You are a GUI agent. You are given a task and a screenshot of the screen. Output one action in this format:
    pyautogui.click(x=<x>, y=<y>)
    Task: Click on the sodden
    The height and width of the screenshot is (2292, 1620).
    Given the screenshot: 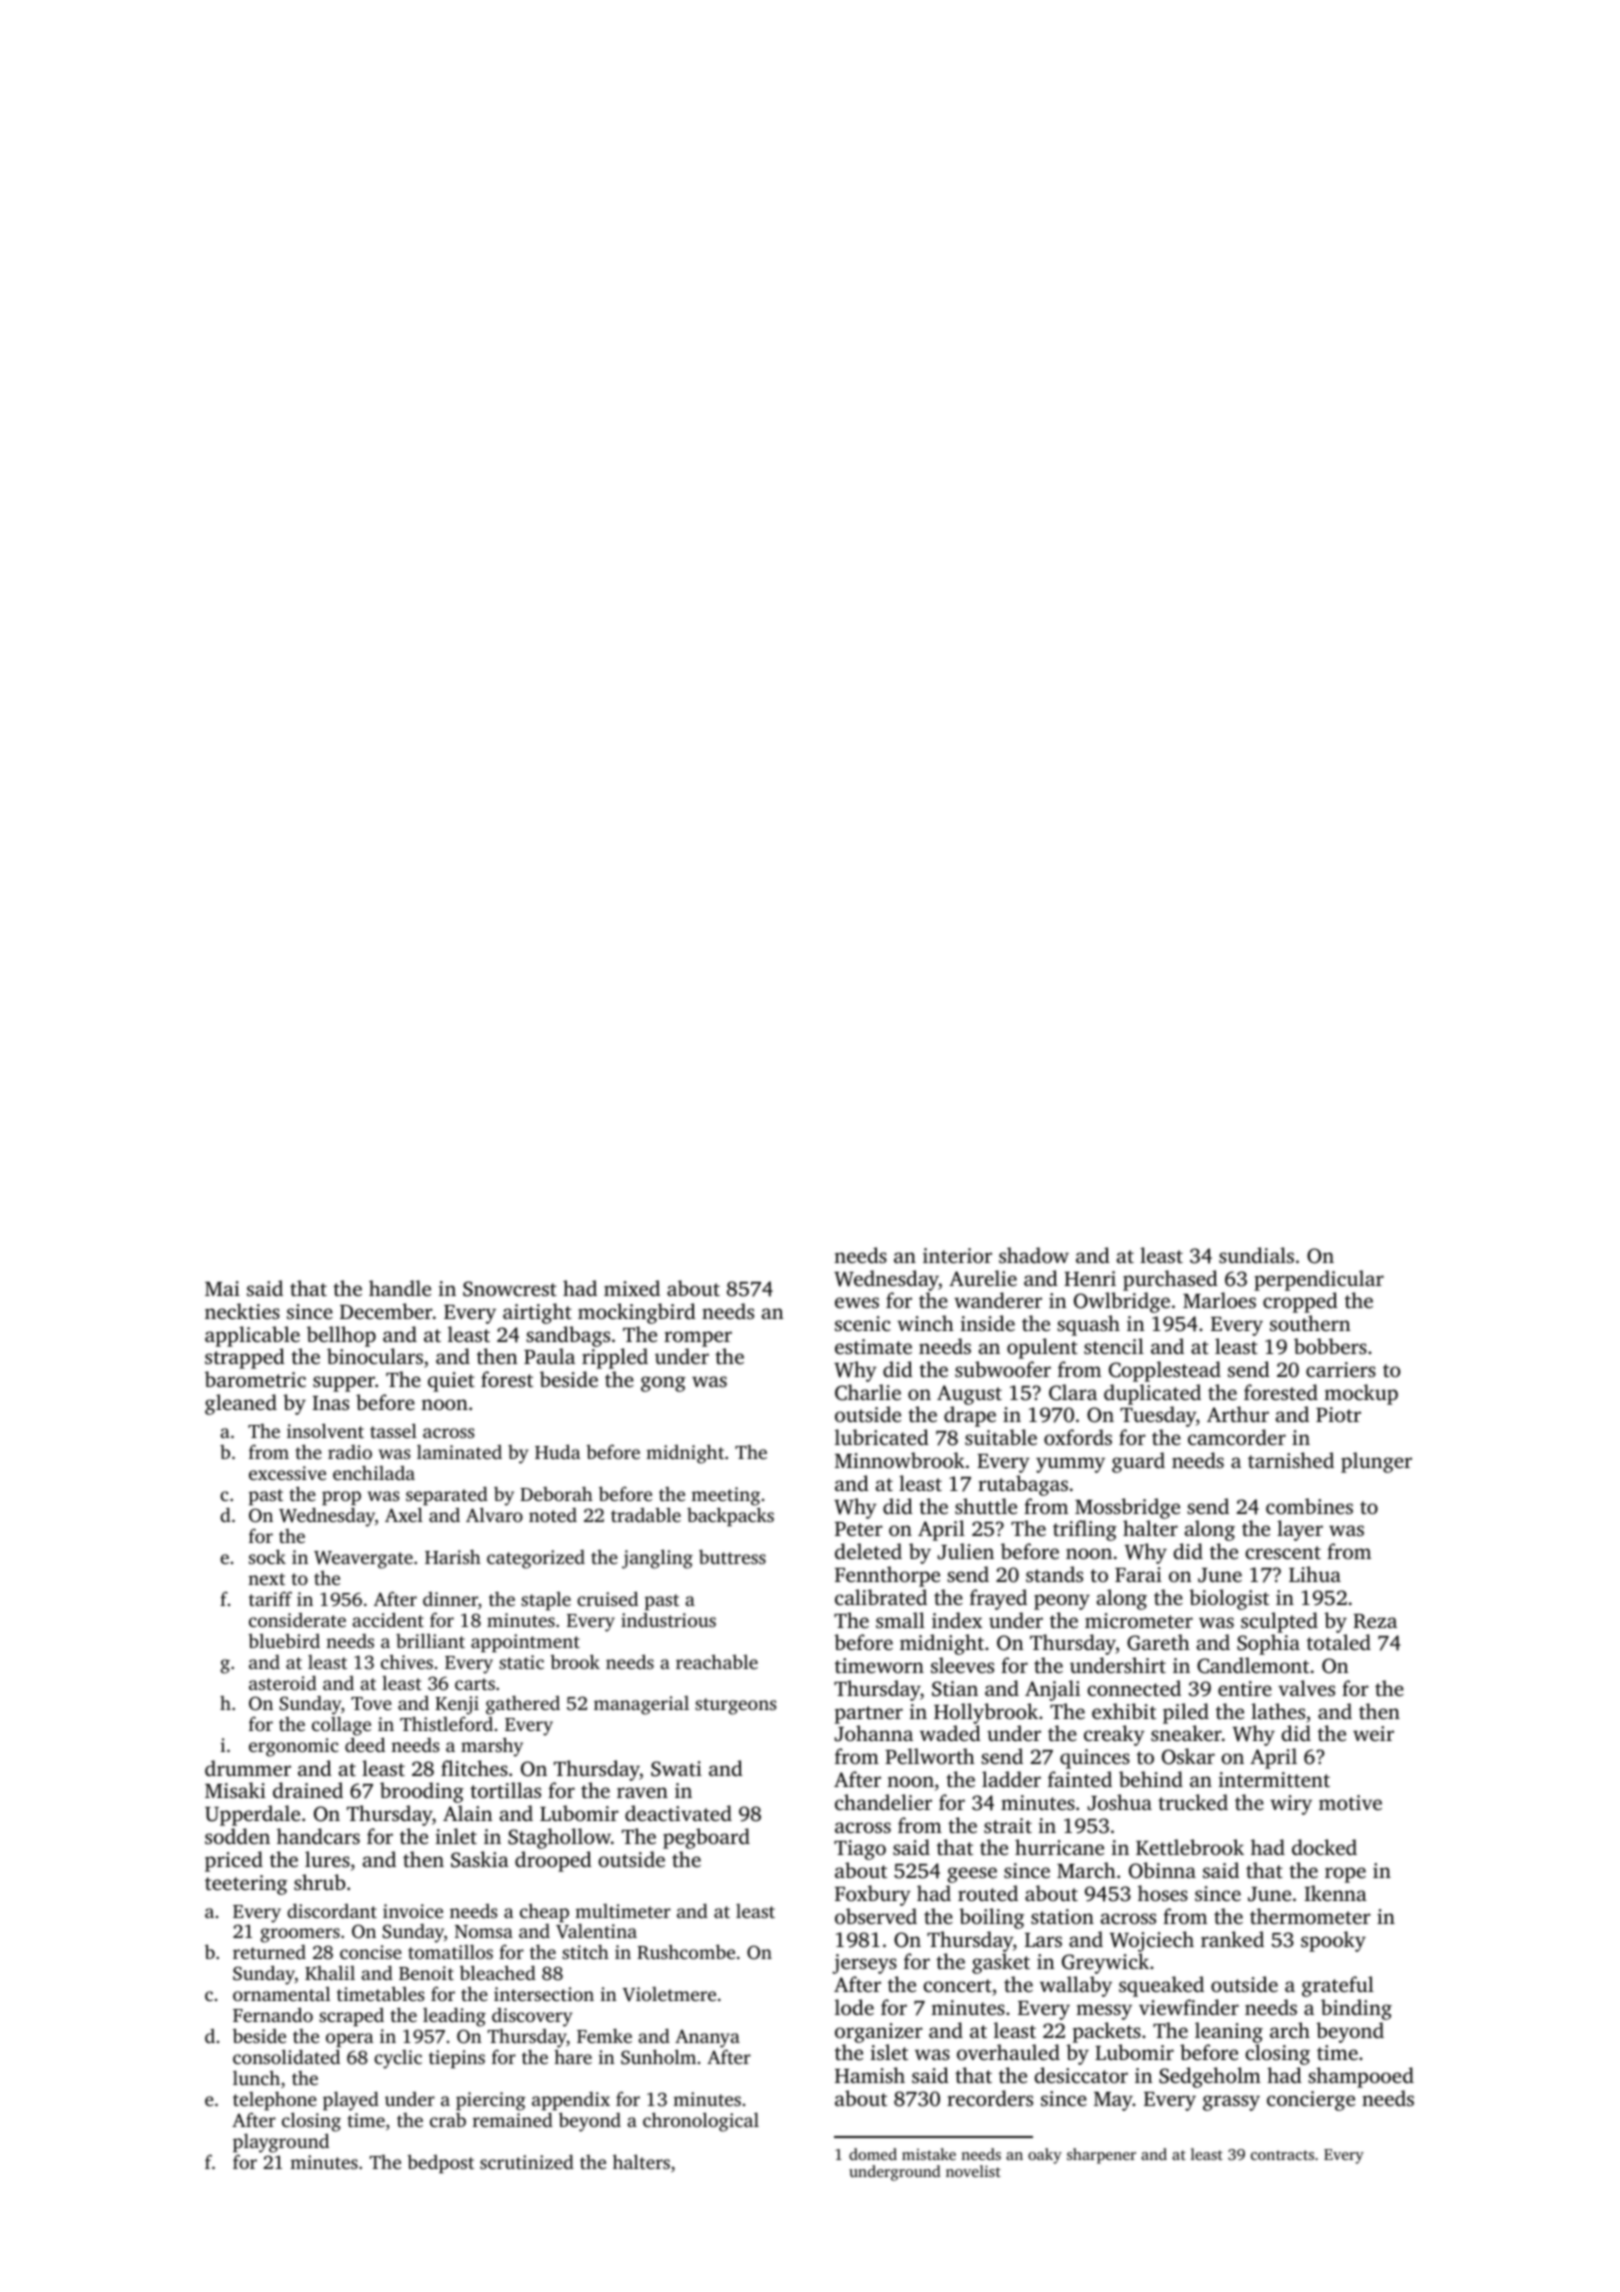 What is the action you would take?
    pyautogui.click(x=237, y=1836)
